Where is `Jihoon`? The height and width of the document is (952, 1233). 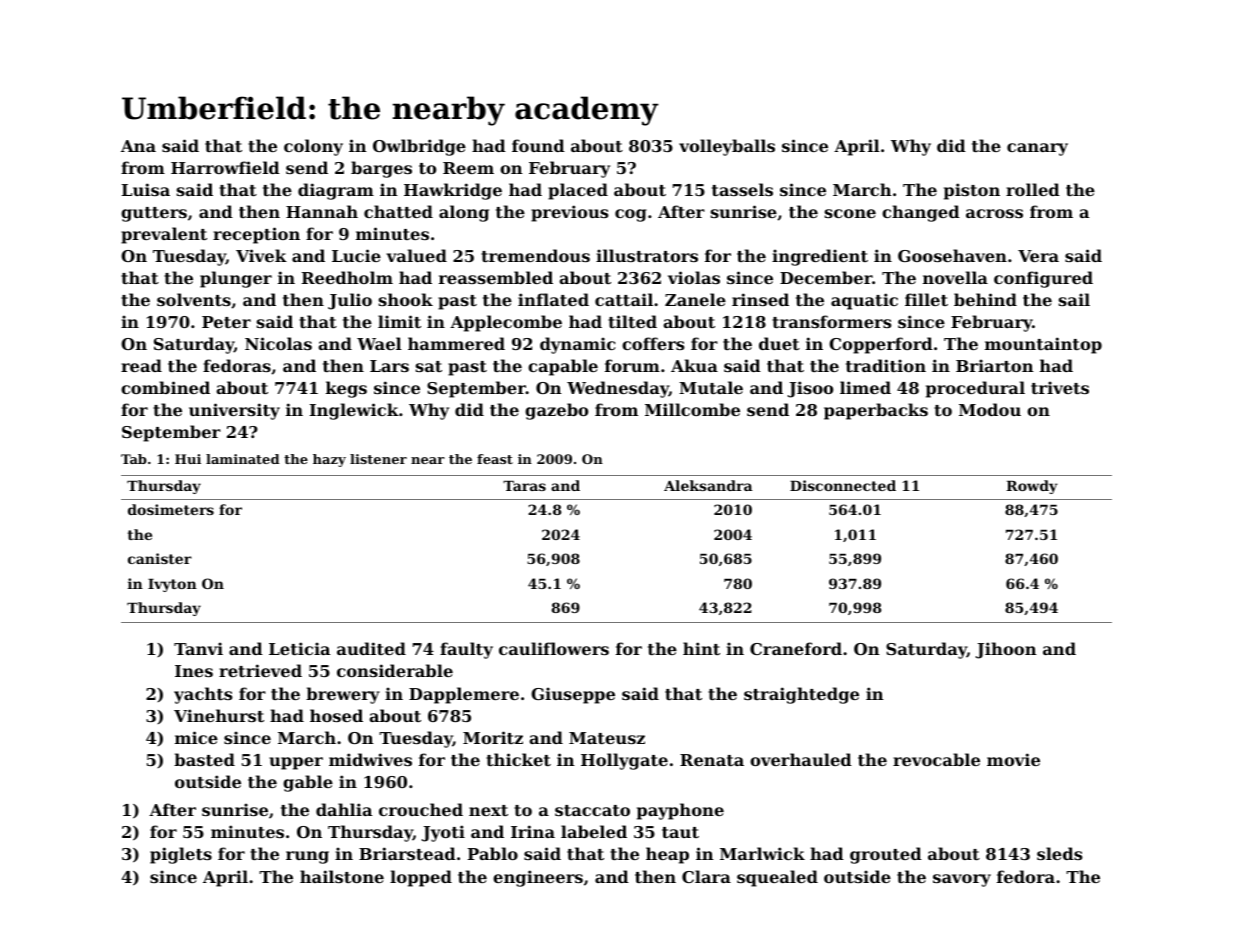
Jihoon is located at coordinates (1006, 650).
